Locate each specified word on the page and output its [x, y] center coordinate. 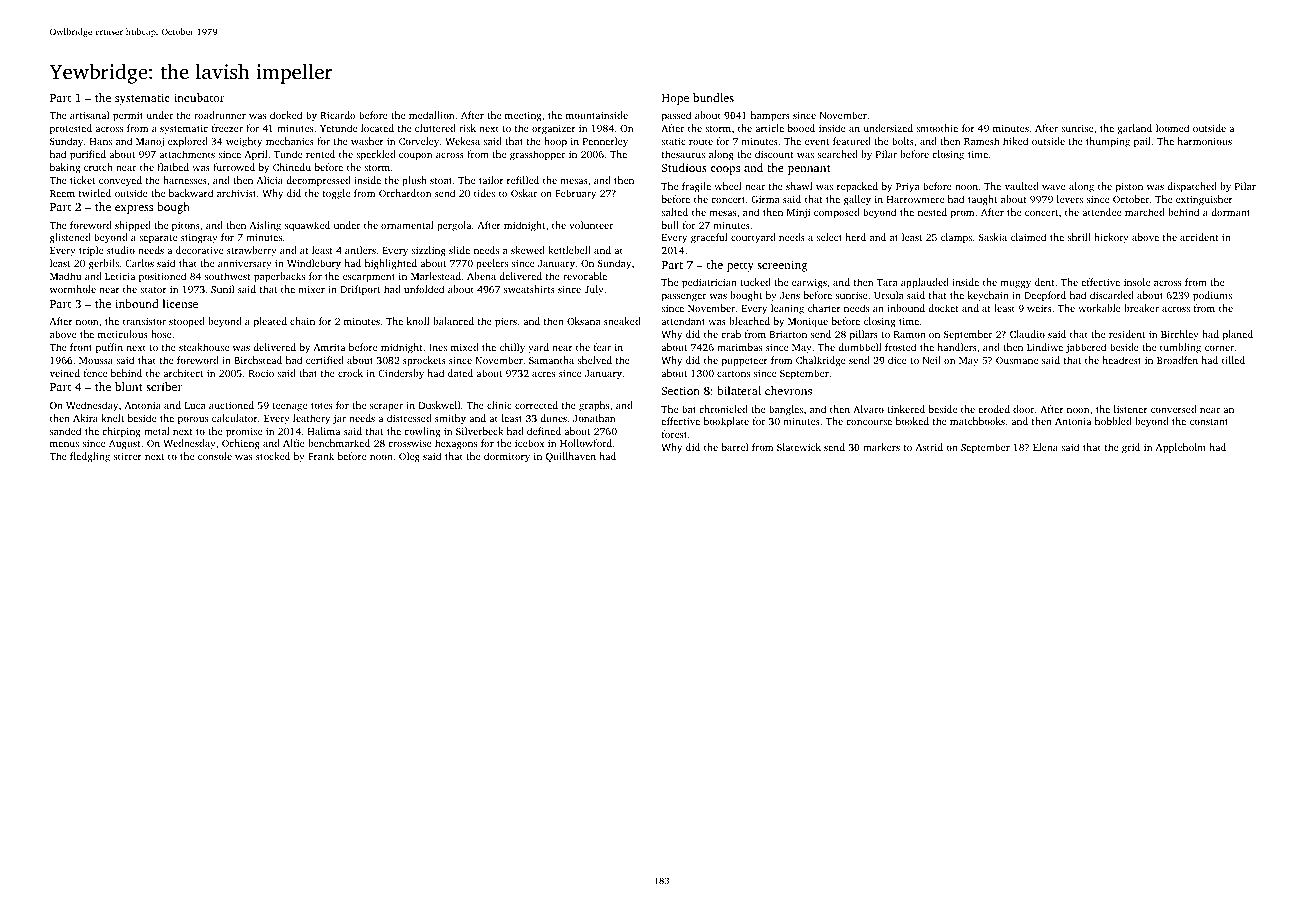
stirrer [128, 456]
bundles [713, 97]
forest [674, 434]
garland [1134, 129]
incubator [199, 97]
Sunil [222, 289]
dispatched [1192, 187]
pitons [186, 227]
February [575, 194]
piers [506, 323]
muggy [1015, 285]
